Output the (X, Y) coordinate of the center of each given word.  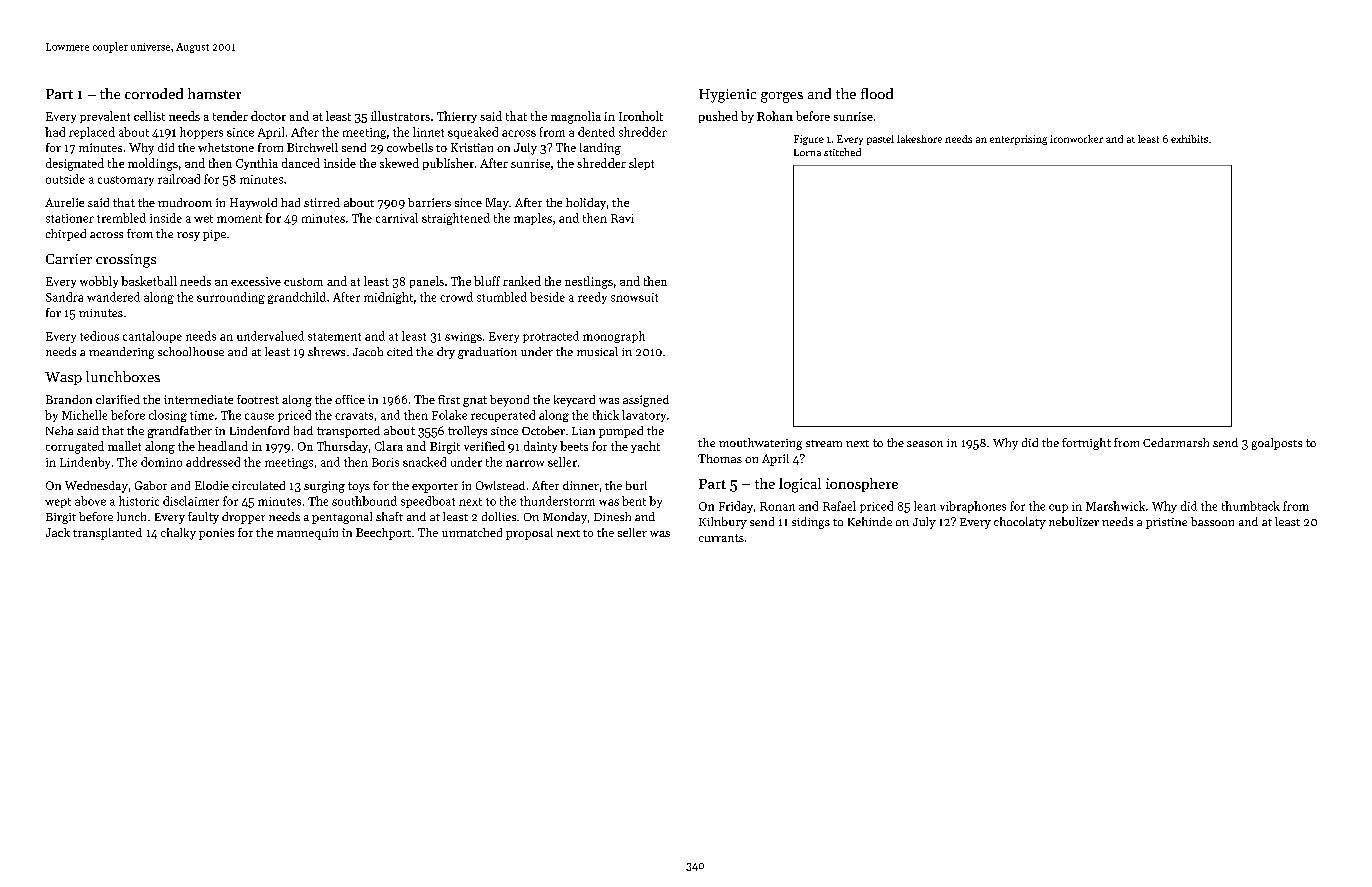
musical (597, 351)
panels (427, 282)
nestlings (589, 282)
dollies (499, 516)
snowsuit (634, 297)
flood (877, 93)
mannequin (307, 534)
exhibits (1189, 139)
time (202, 415)
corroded (154, 93)
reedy (592, 298)
